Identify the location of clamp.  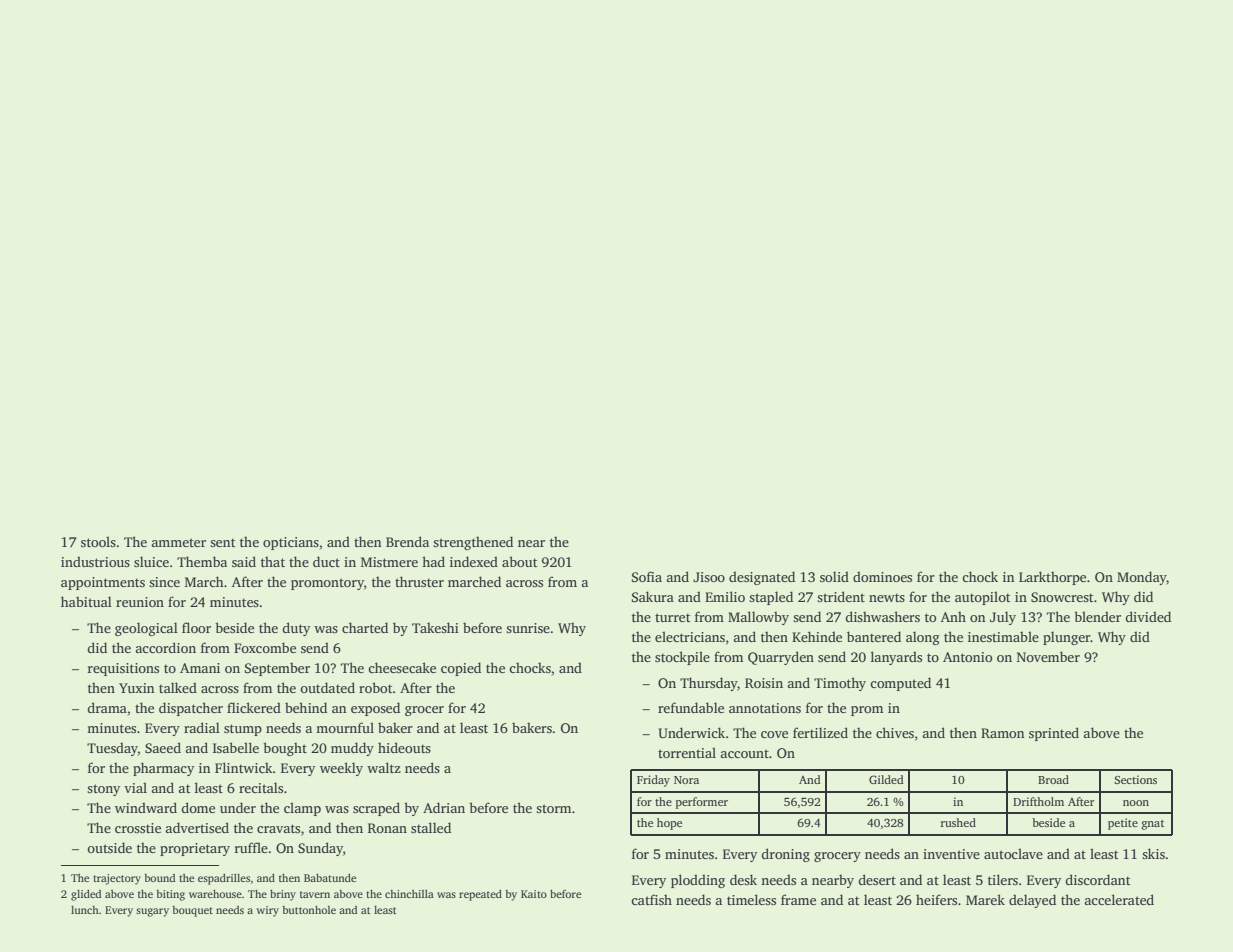
(302, 809).
